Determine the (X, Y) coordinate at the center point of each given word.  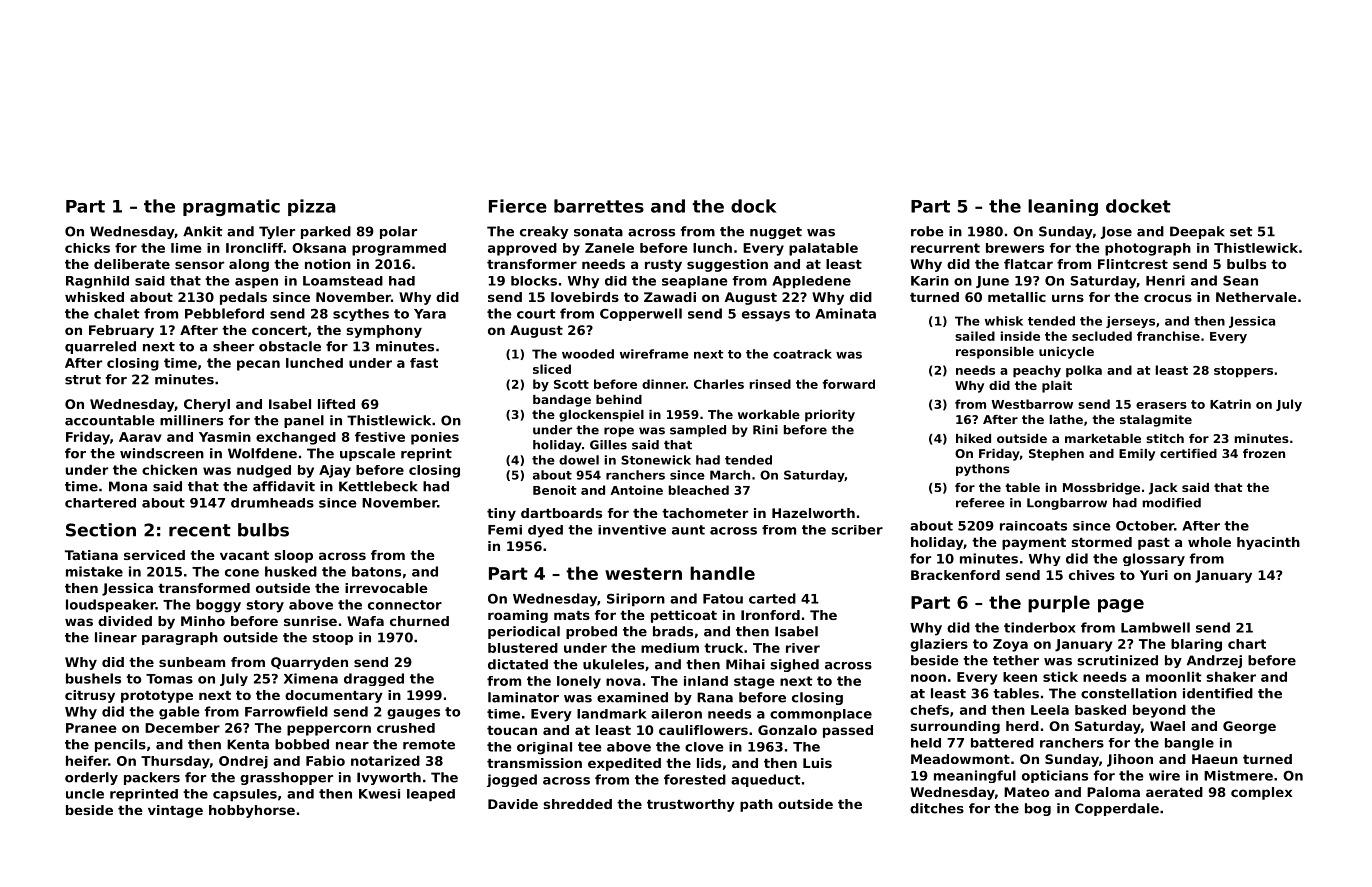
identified (1218, 693)
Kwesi (379, 794)
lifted (336, 404)
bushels (93, 678)
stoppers (1243, 372)
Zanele (609, 248)
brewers (1015, 248)
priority (830, 416)
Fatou (723, 599)
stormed (1102, 542)
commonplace (821, 715)
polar (398, 232)
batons (376, 571)
